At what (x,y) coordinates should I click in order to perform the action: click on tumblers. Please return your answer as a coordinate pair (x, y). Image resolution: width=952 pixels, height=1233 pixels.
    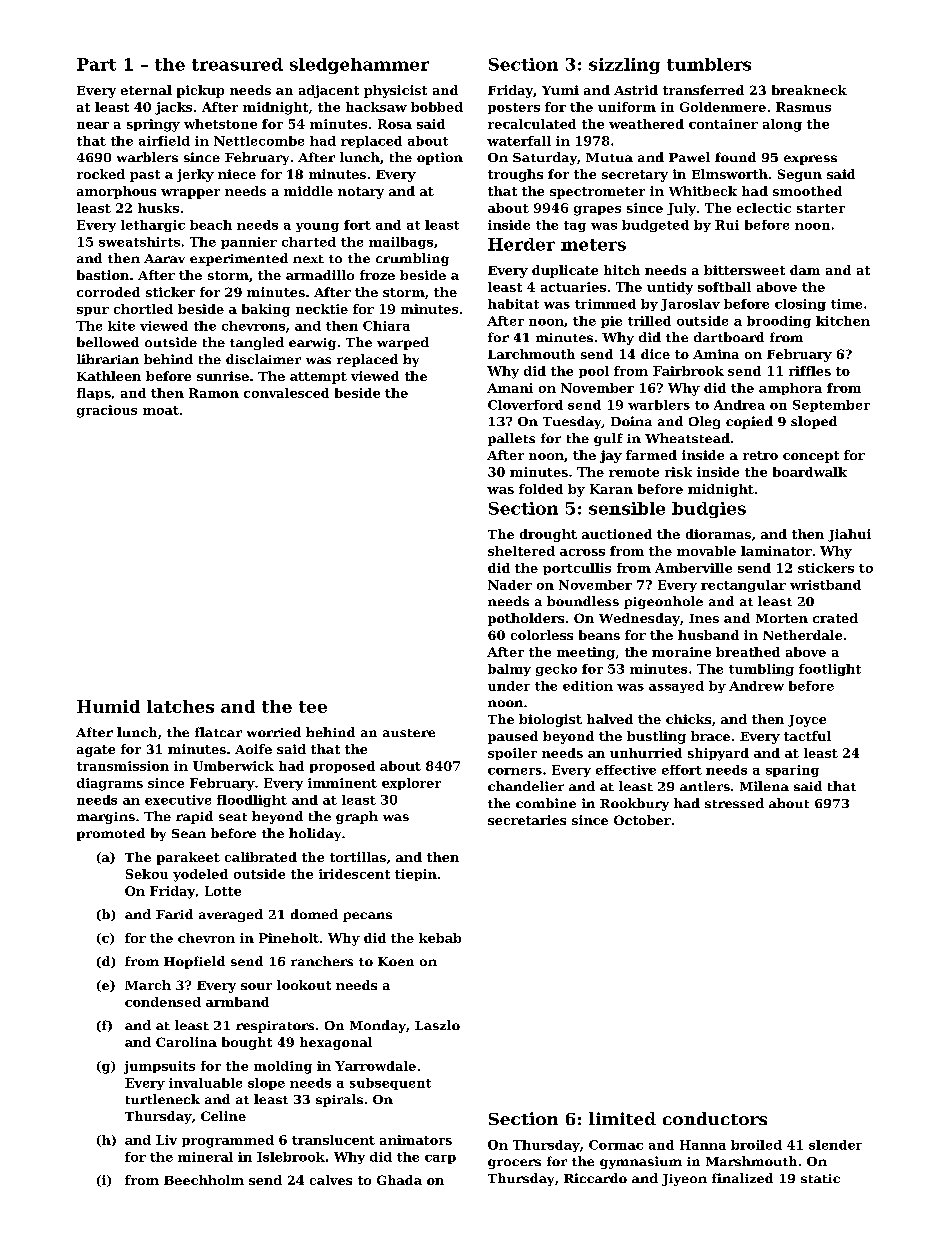
    Looking at the image, I should click on (709, 64).
